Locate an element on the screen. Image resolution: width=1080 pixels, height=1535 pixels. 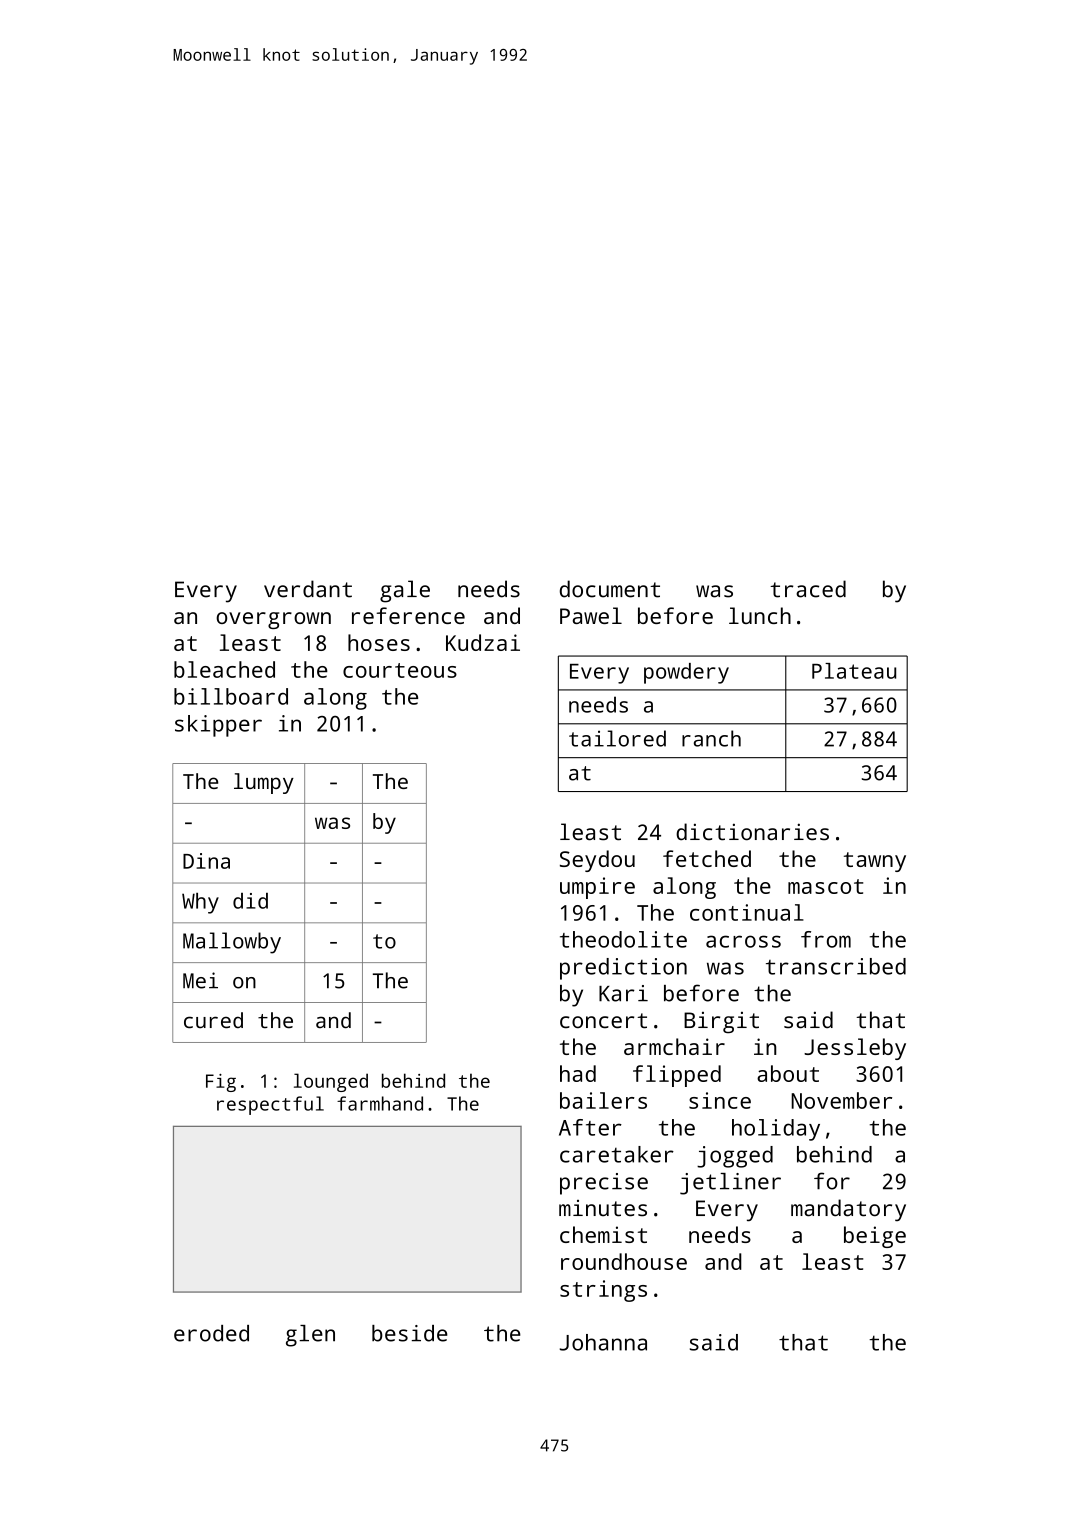
verdant is located at coordinates (308, 589).
